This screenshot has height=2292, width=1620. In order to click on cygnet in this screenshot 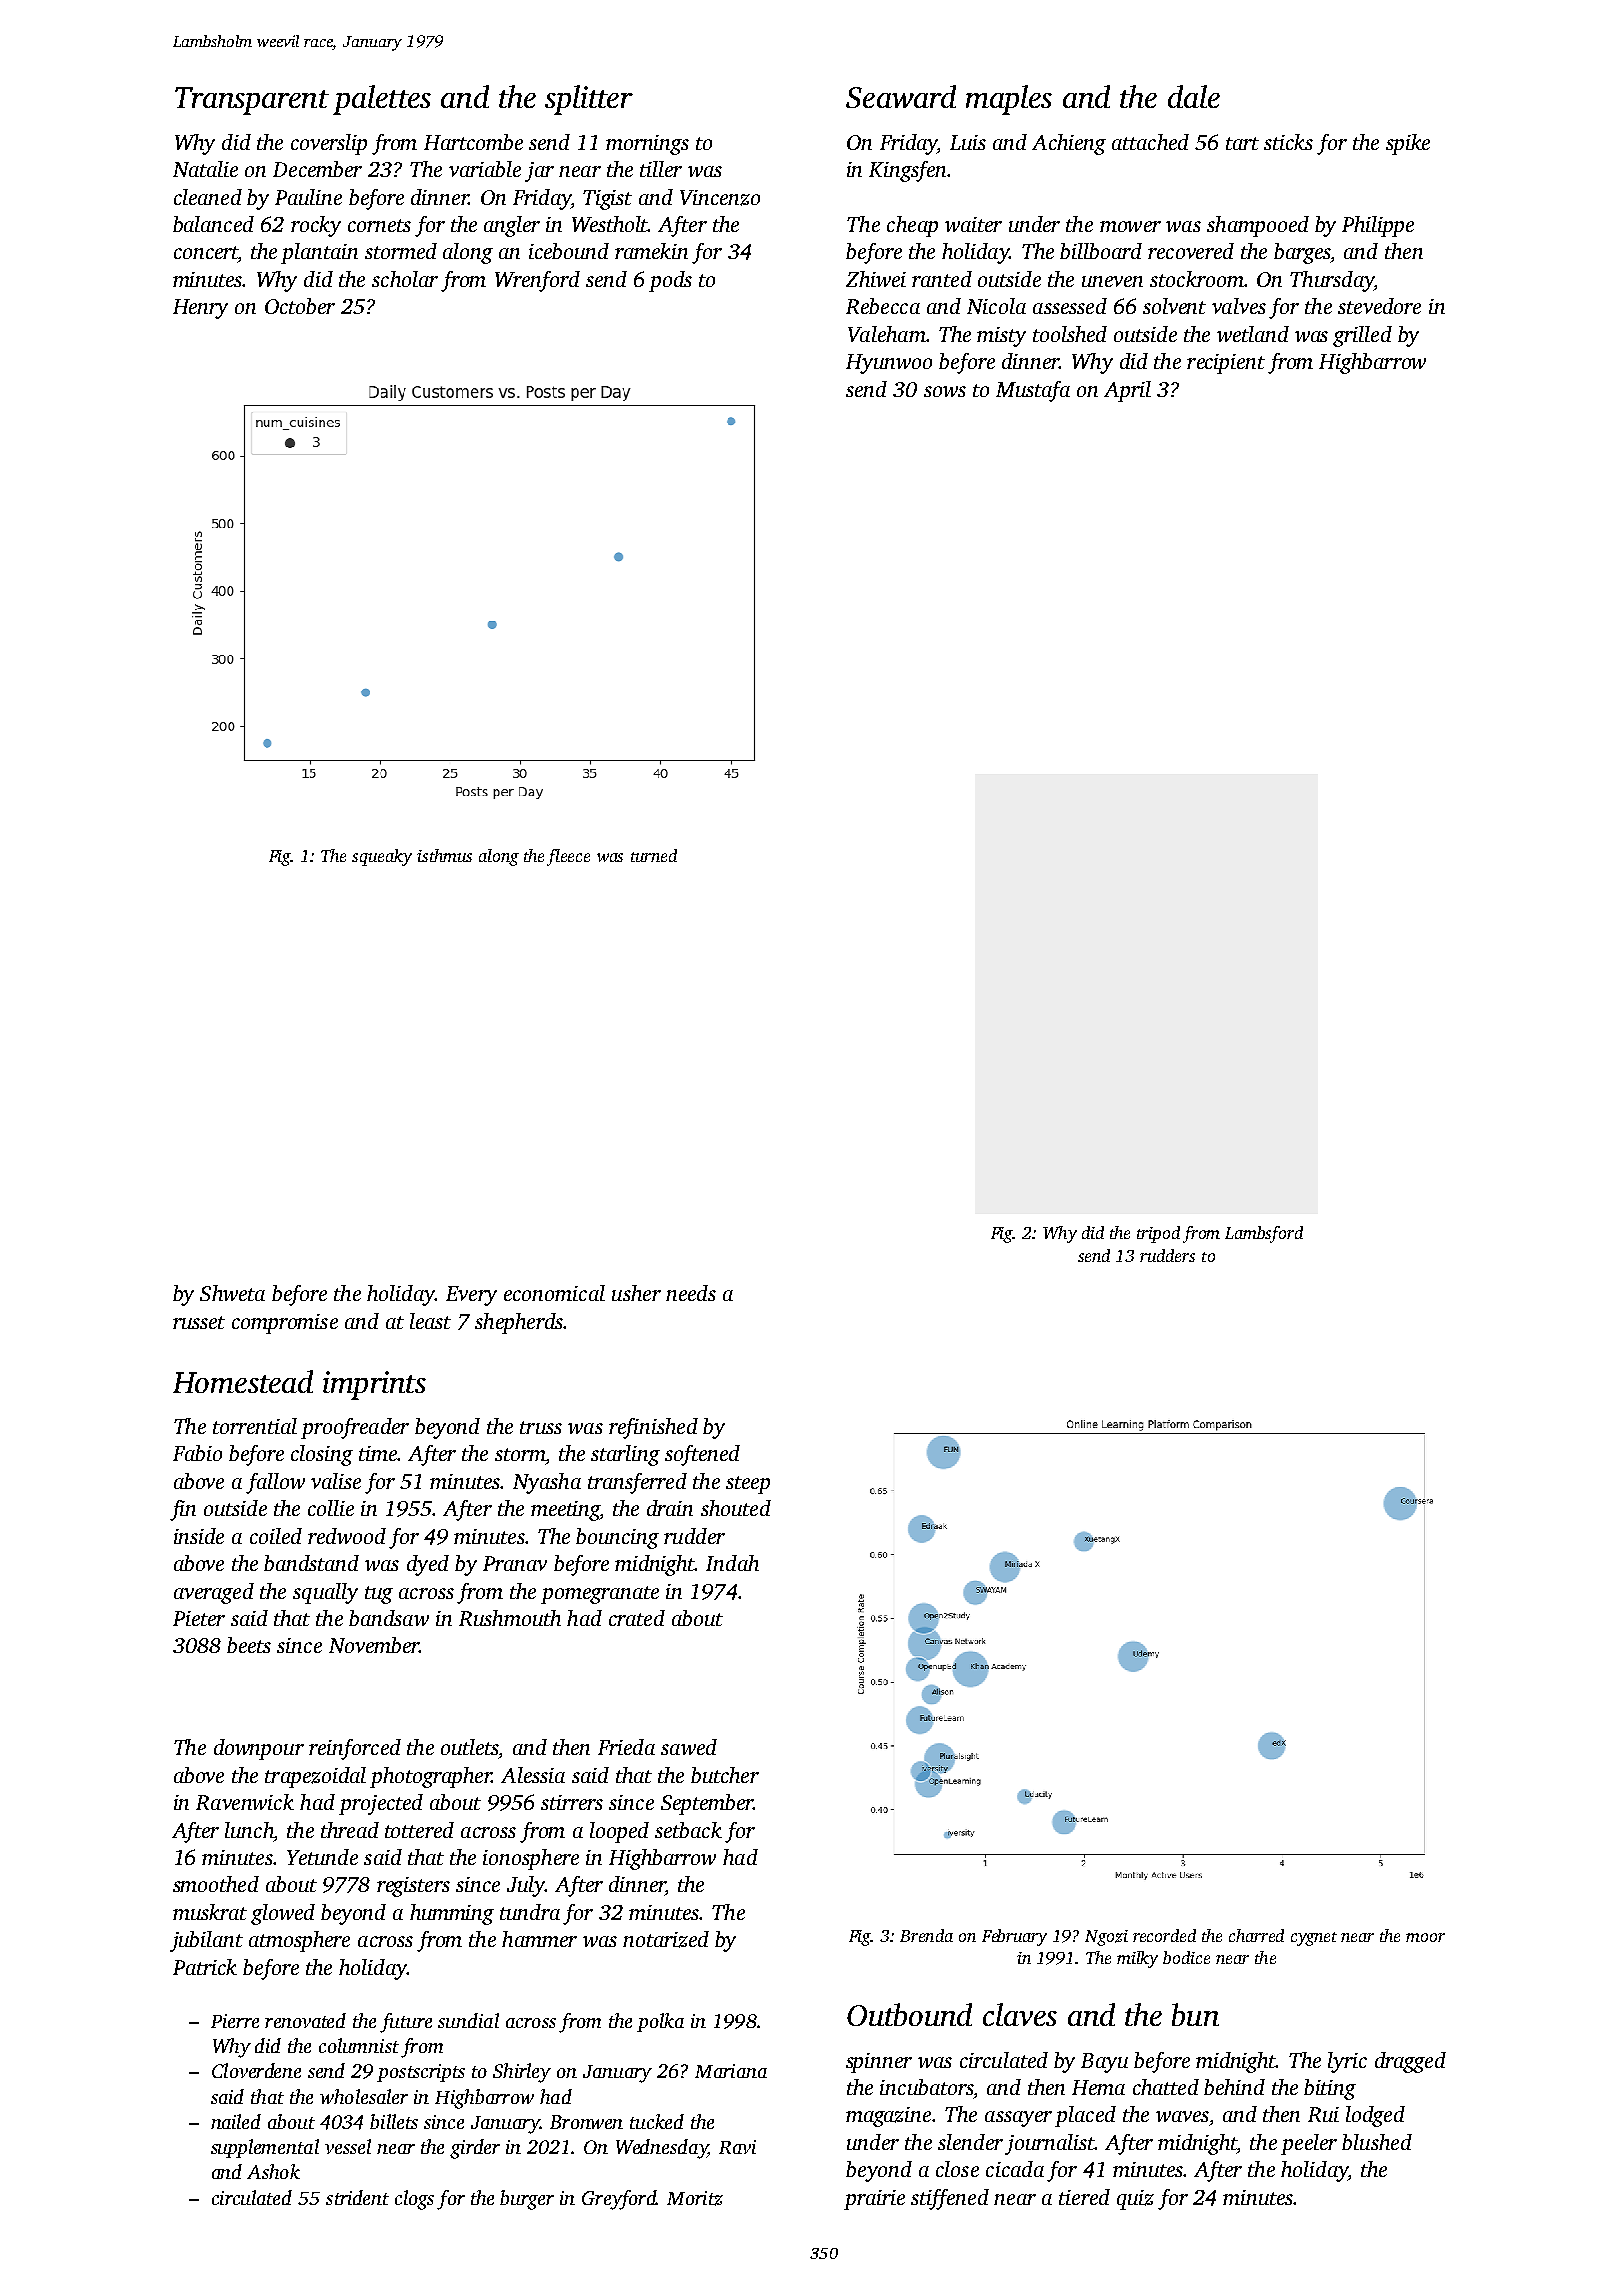, I will do `click(1314, 1939)`.
